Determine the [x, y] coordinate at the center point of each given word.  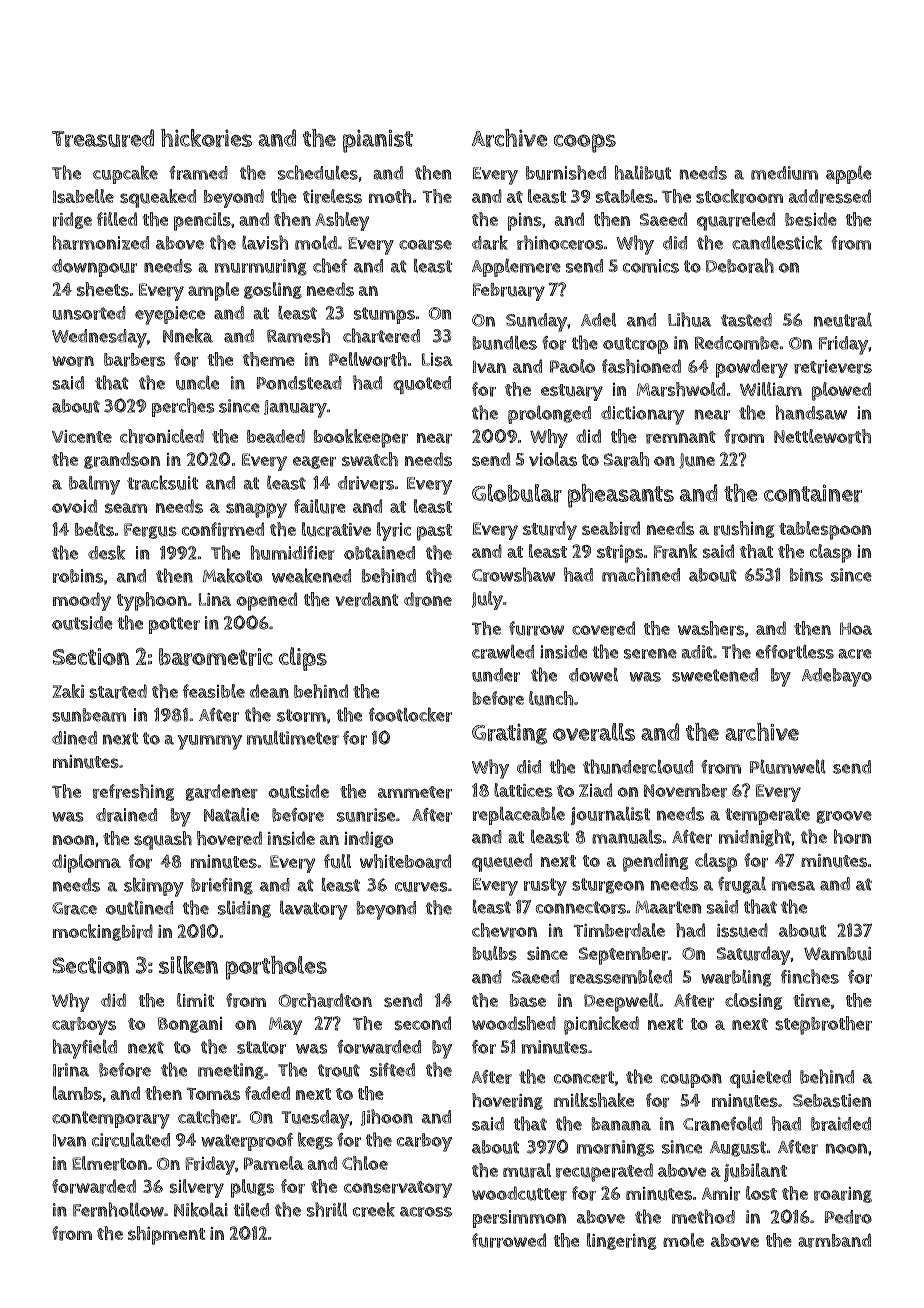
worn [73, 361]
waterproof [247, 1142]
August [738, 1149]
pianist [378, 141]
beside [811, 219]
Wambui [837, 954]
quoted [422, 385]
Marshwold [681, 389]
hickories [206, 138]
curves [421, 887]
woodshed [514, 1023]
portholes [276, 968]
